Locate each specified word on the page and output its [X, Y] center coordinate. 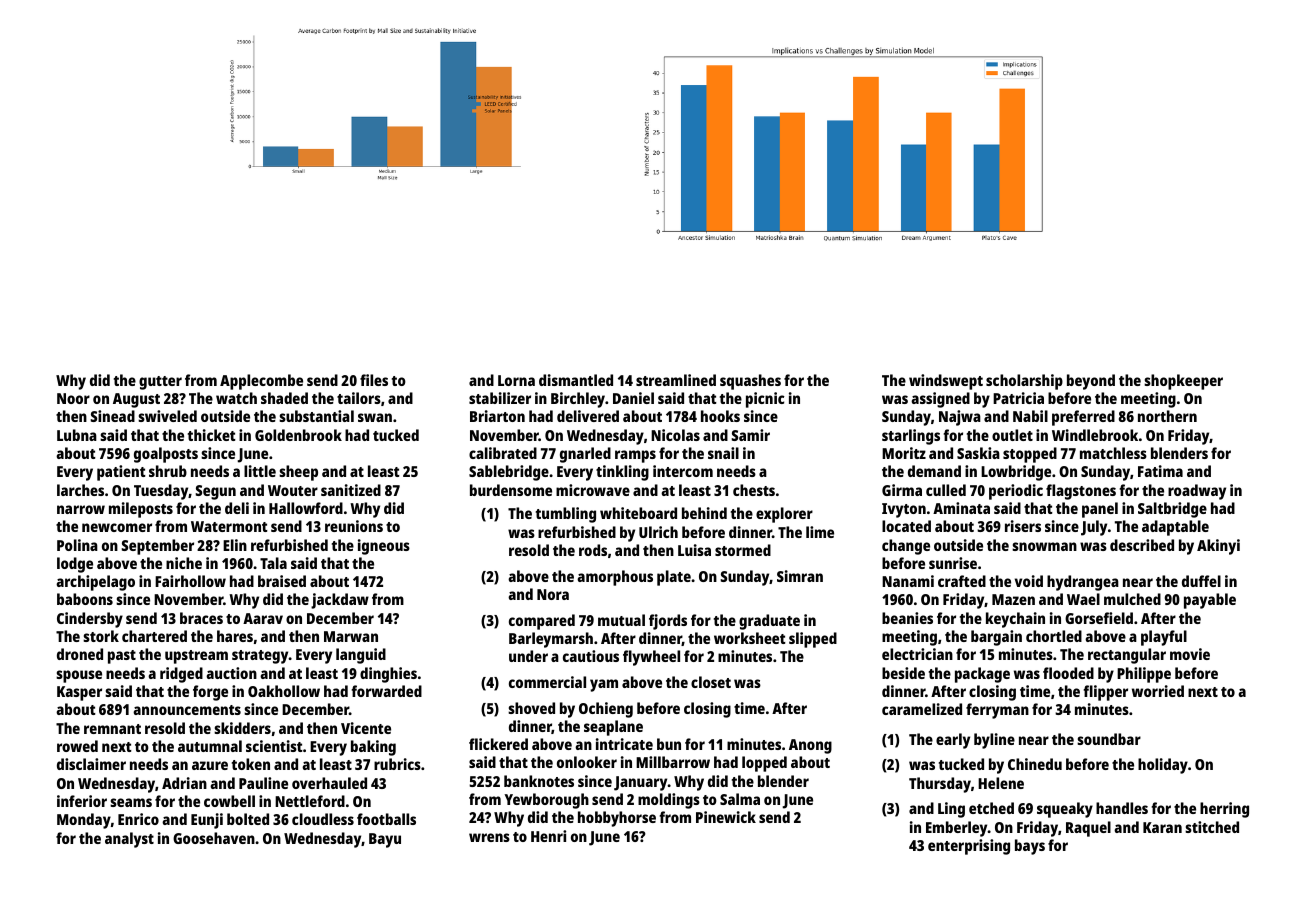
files [374, 380]
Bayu [385, 840]
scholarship [1024, 382]
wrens [489, 837]
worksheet [750, 638]
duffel [1201, 581]
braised [282, 581]
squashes [750, 382]
